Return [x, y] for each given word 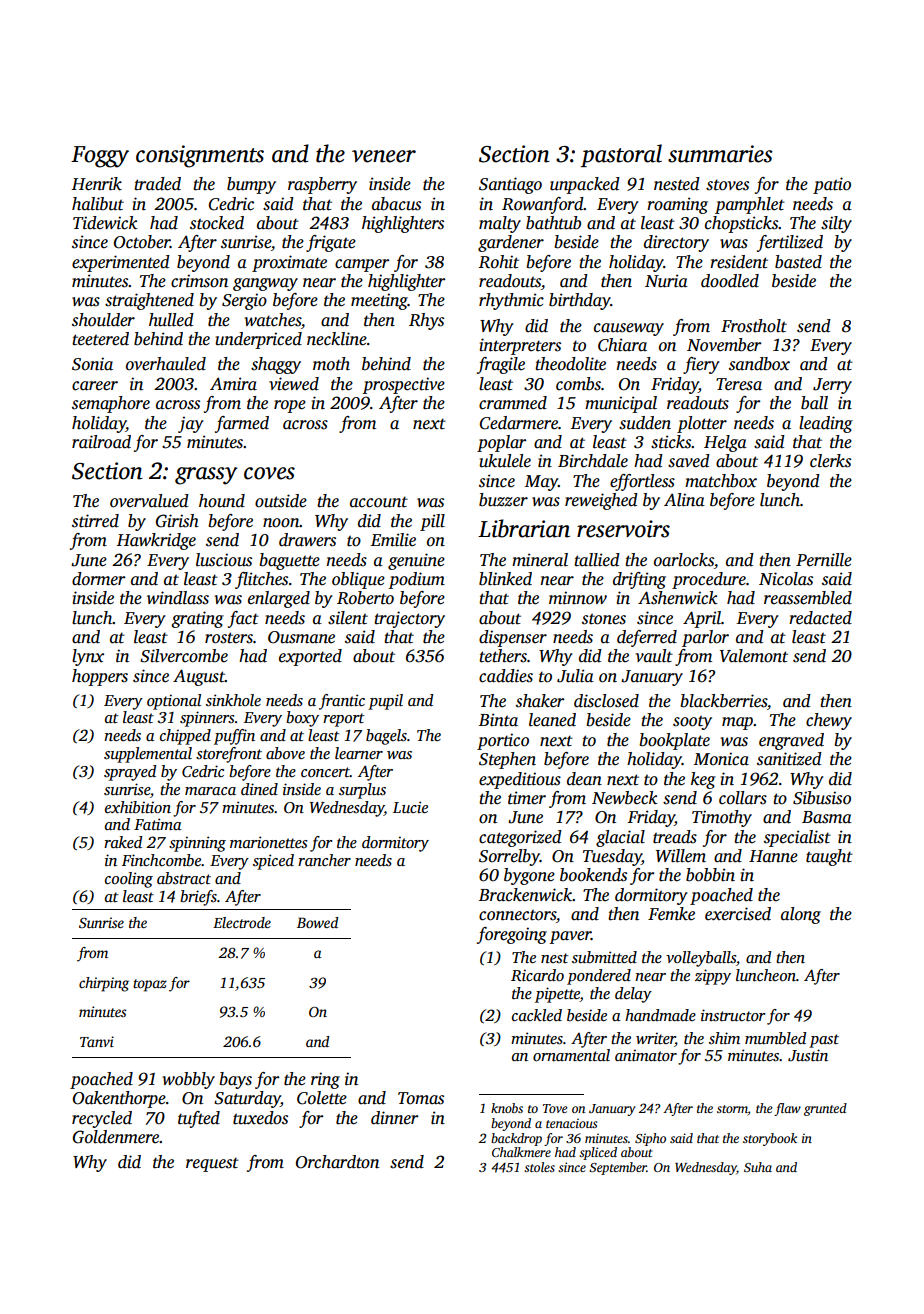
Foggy [100, 157]
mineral [540, 560]
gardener [511, 243]
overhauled [166, 364]
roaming [677, 205]
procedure [709, 580]
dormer [98, 579]
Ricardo [537, 975]
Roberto [365, 598]
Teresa [739, 384]
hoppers [100, 677]
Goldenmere [116, 1137]
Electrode [242, 922]
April [702, 619]
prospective [403, 385]
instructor [733, 1015]
